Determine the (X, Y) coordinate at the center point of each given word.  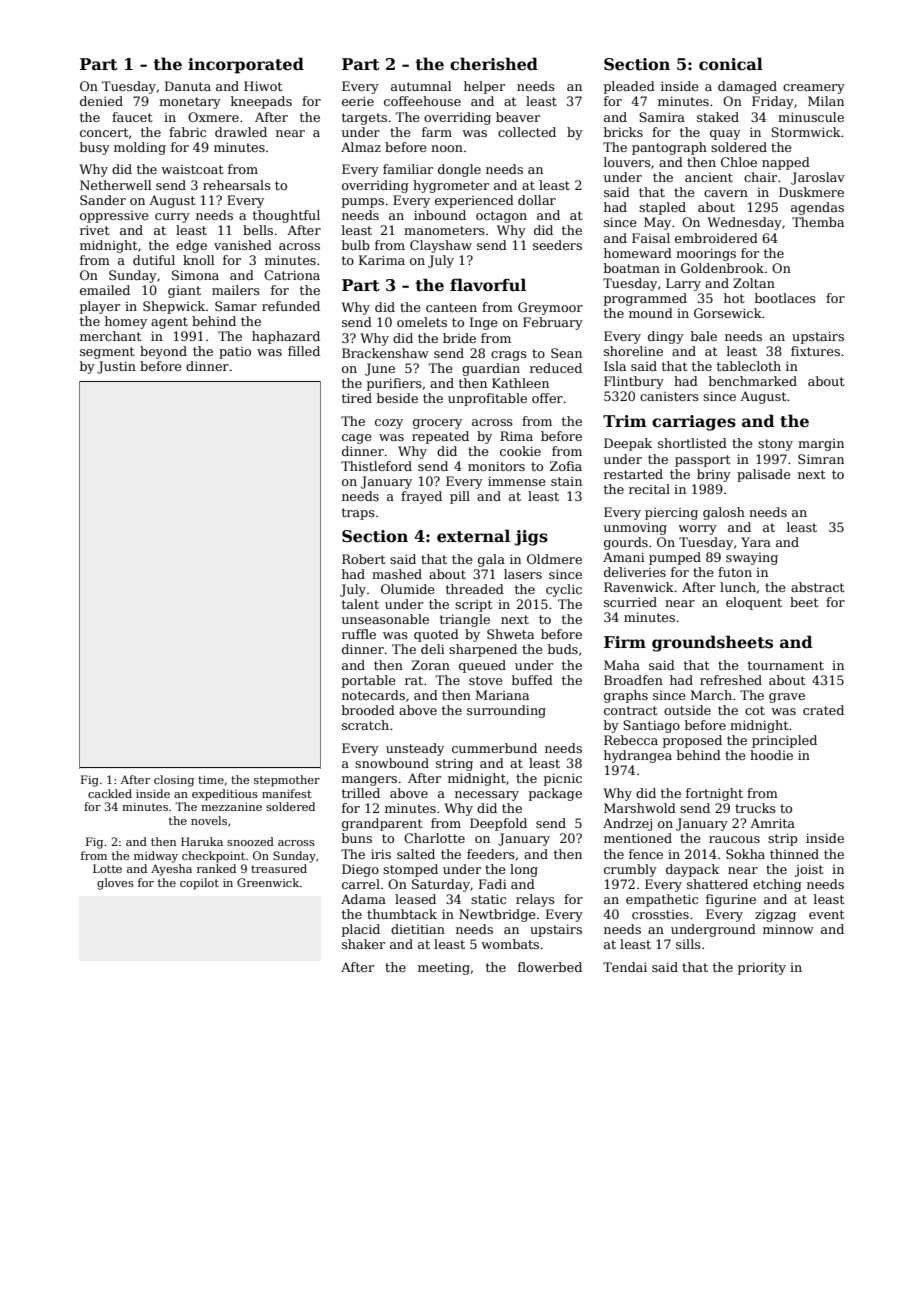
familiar (408, 169)
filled (304, 351)
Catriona (292, 275)
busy (95, 148)
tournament (786, 665)
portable (369, 681)
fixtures (815, 351)
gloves (115, 884)
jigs (531, 538)
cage (357, 439)
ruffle (359, 634)
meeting (444, 968)
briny (714, 475)
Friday (773, 102)
